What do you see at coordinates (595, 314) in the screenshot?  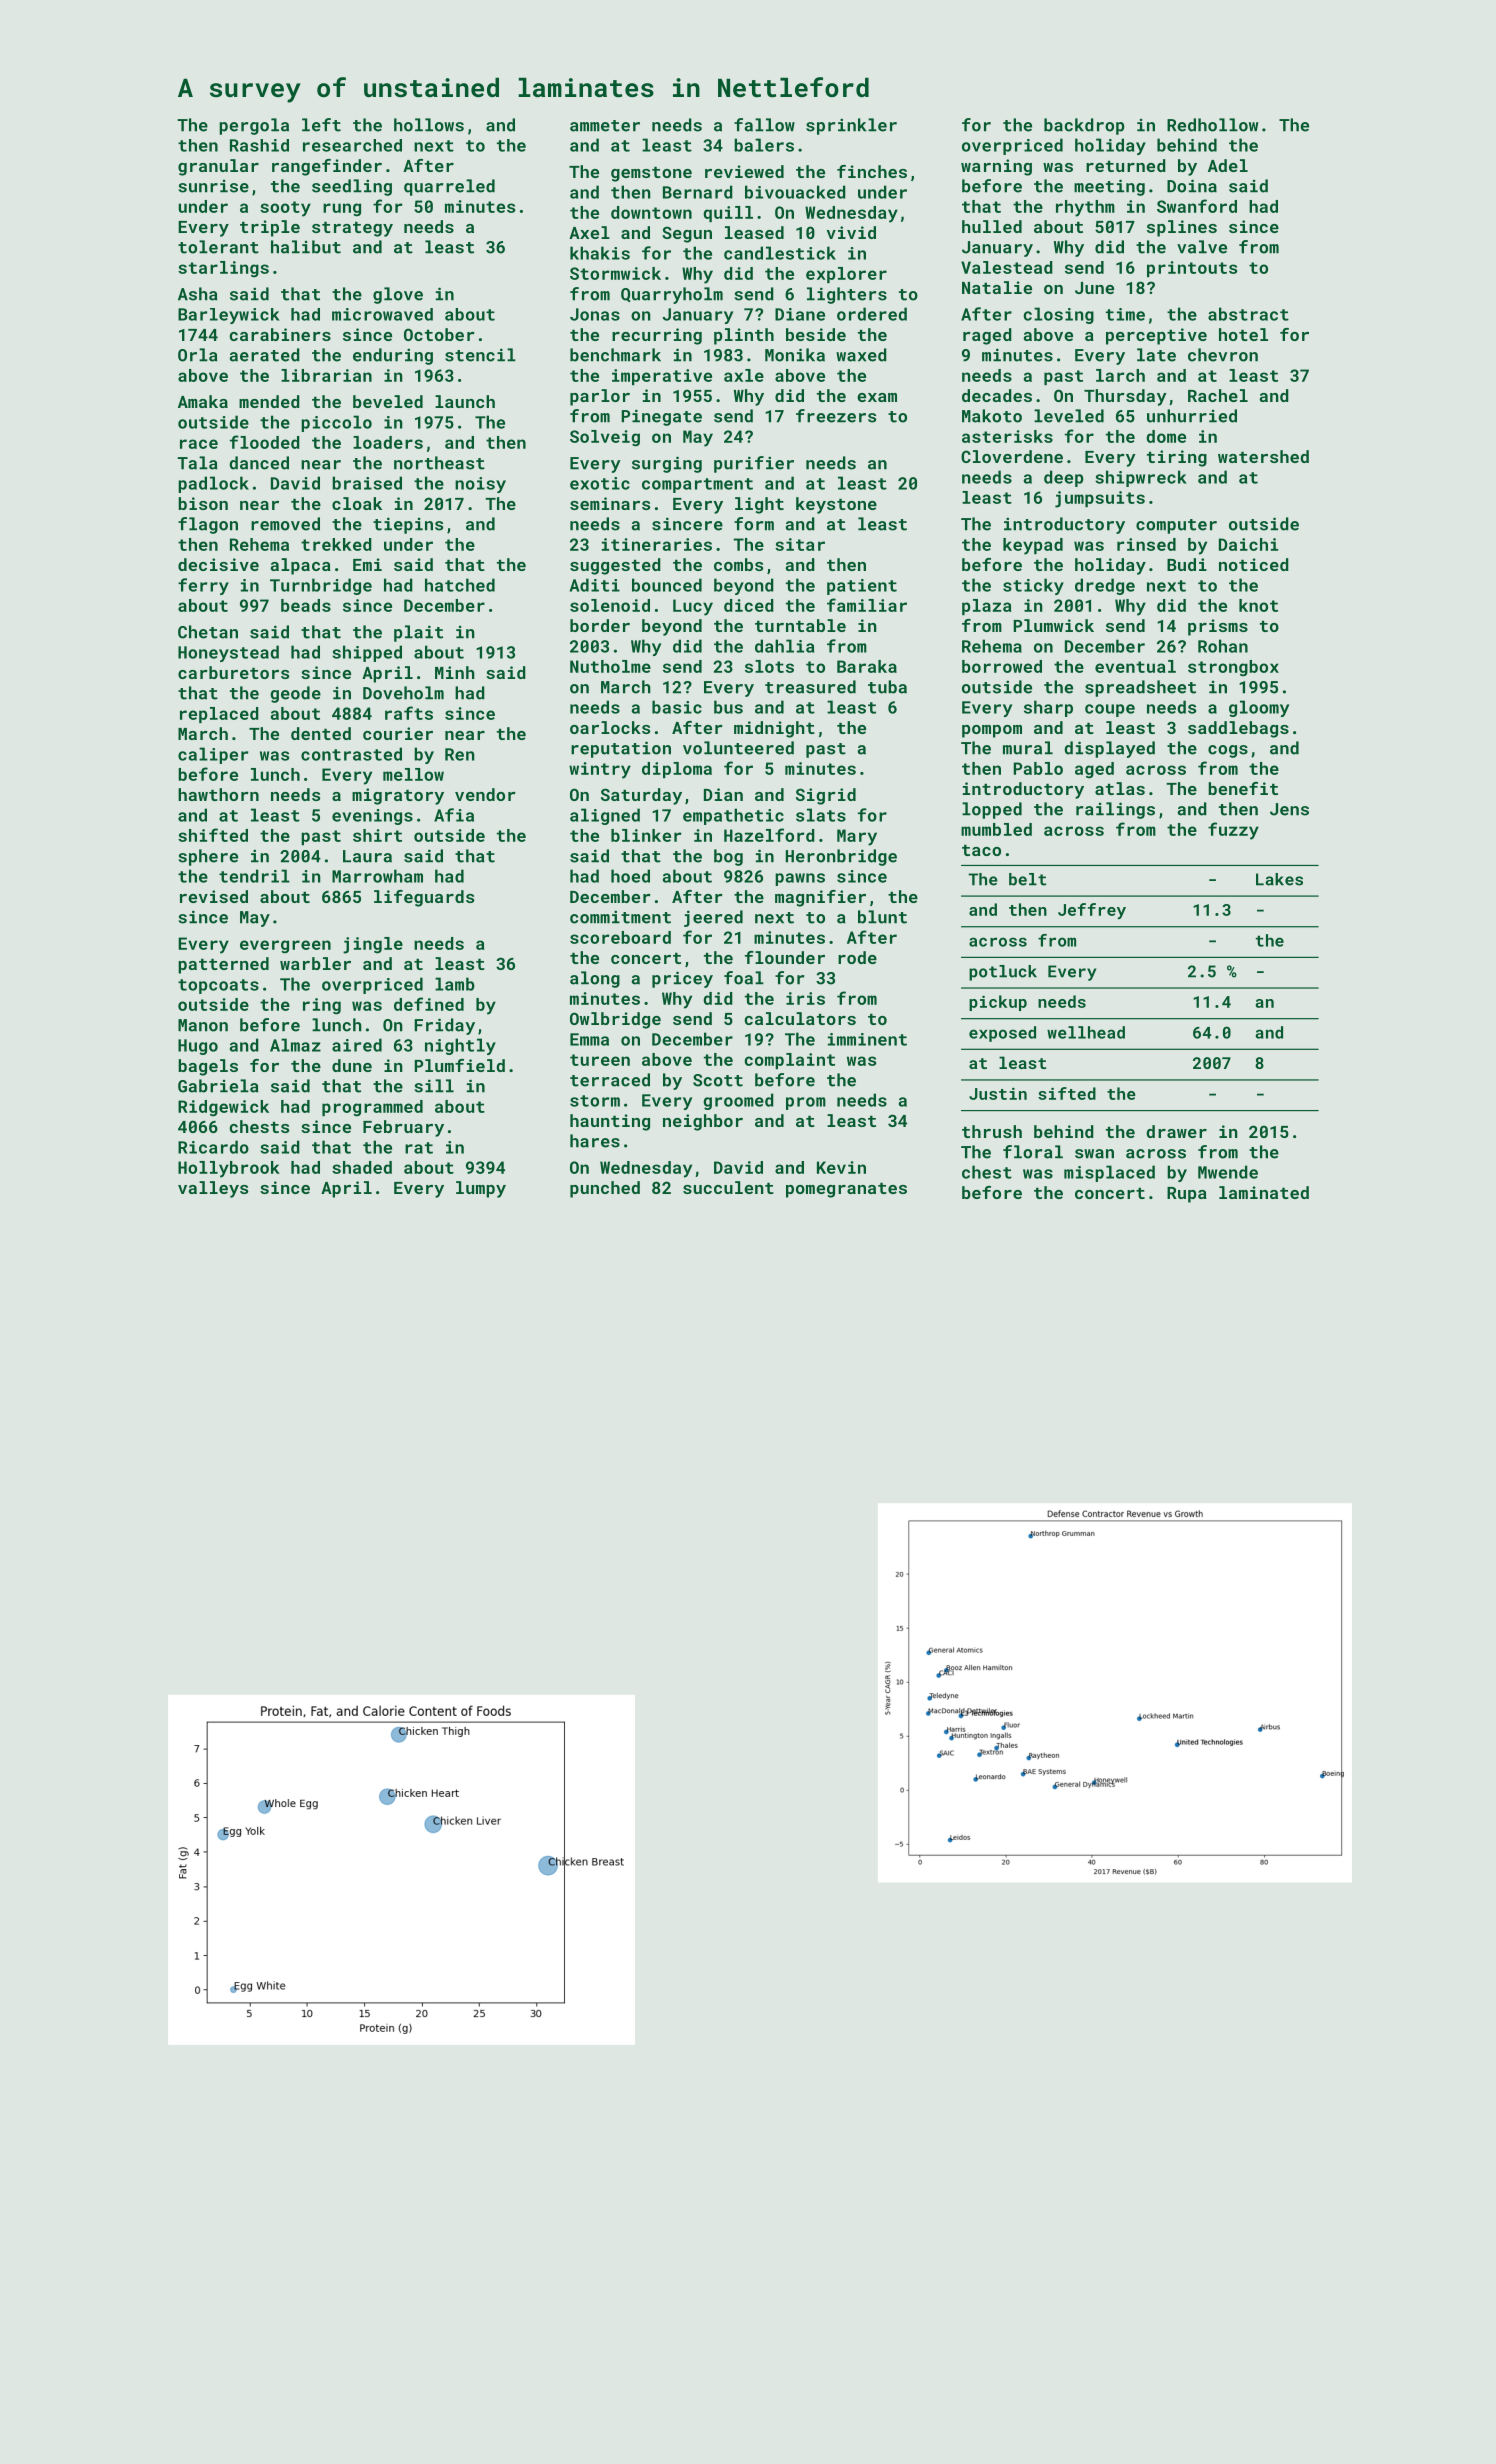 I see `Jonas` at bounding box center [595, 314].
